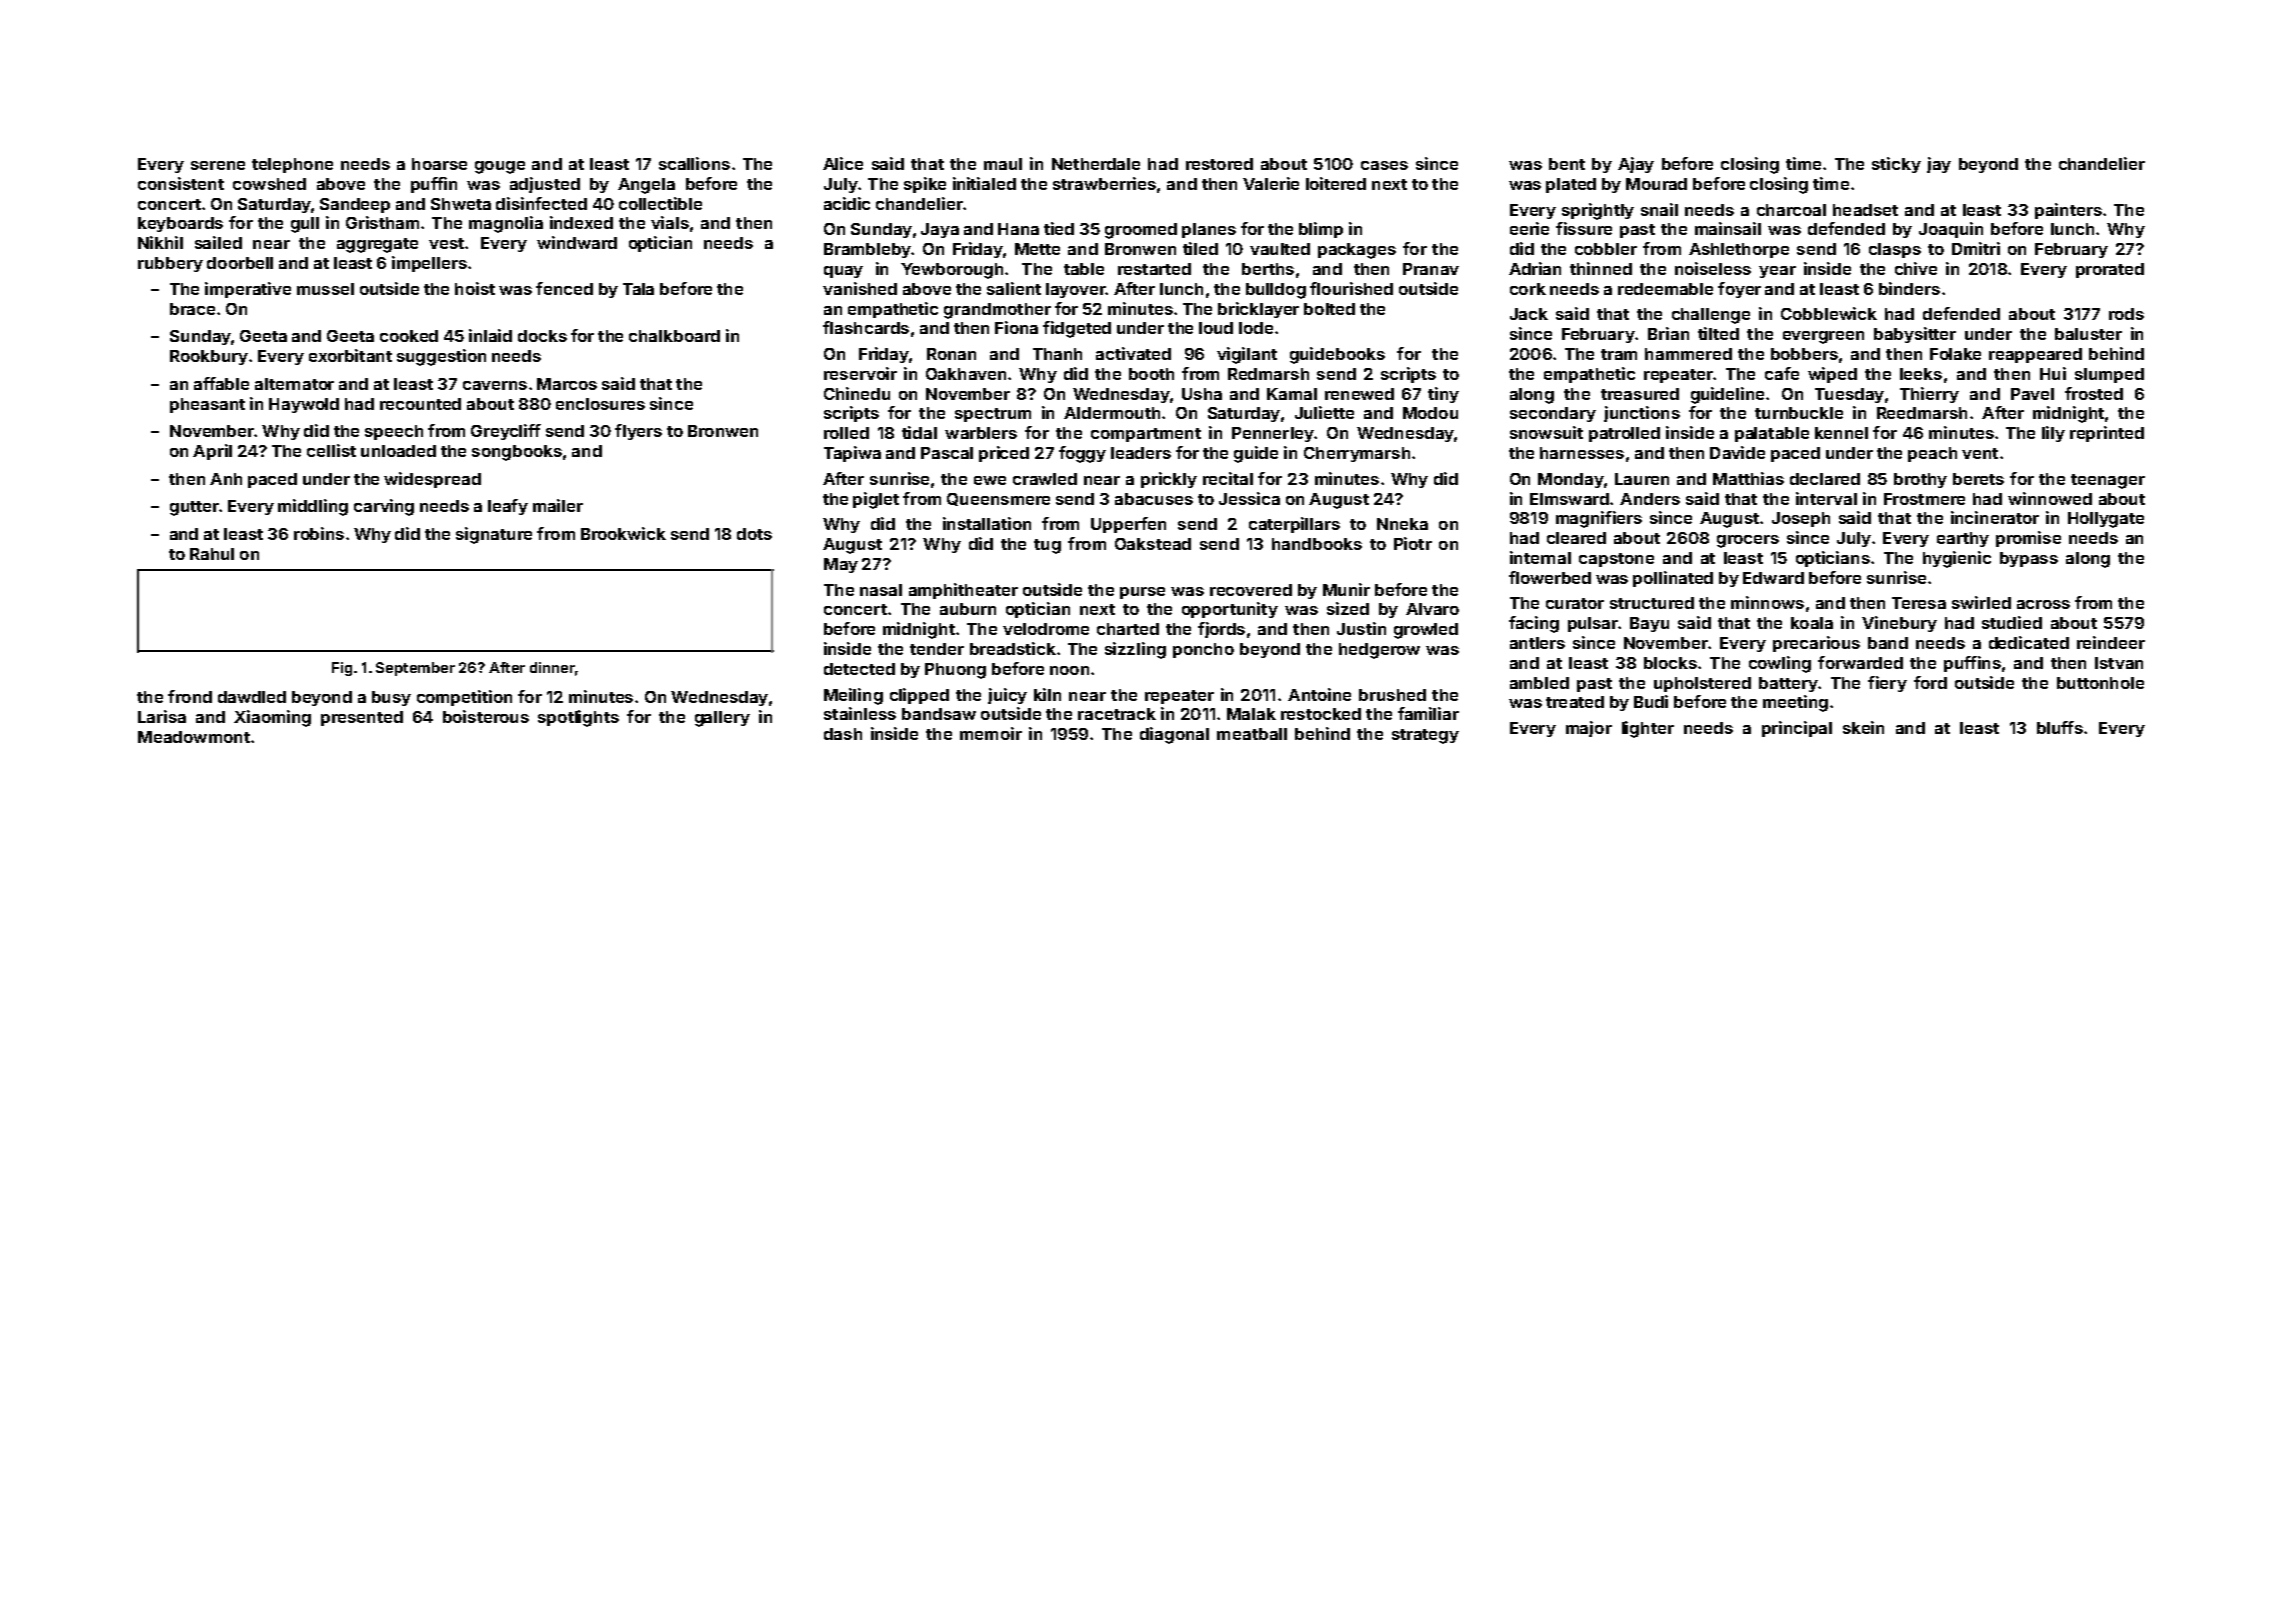  What do you see at coordinates (2053, 373) in the document?
I see `Hui` at bounding box center [2053, 373].
